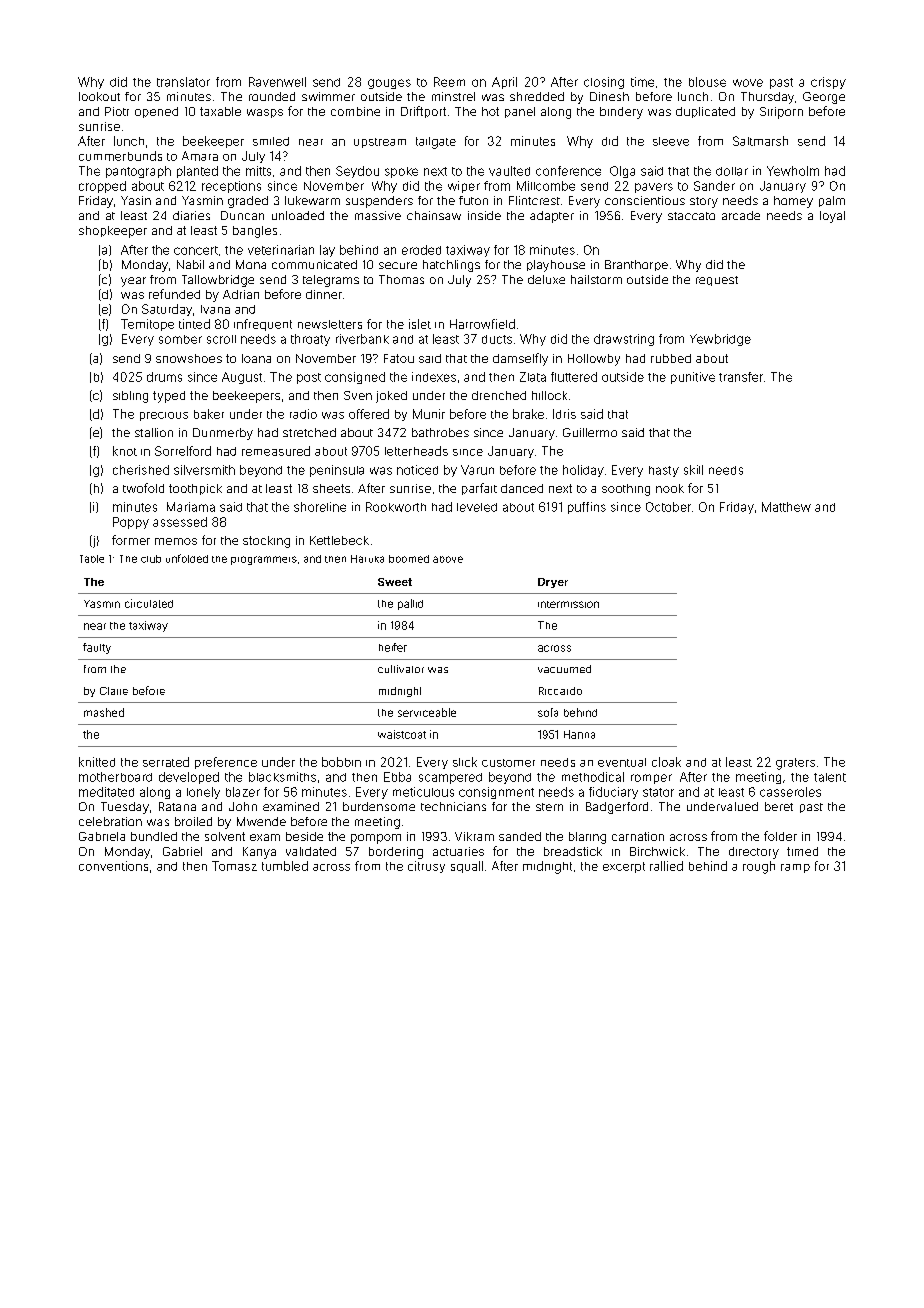 The height and width of the screenshot is (1308, 924). Describe the element at coordinates (832, 217) in the screenshot. I see `loyal` at that location.
